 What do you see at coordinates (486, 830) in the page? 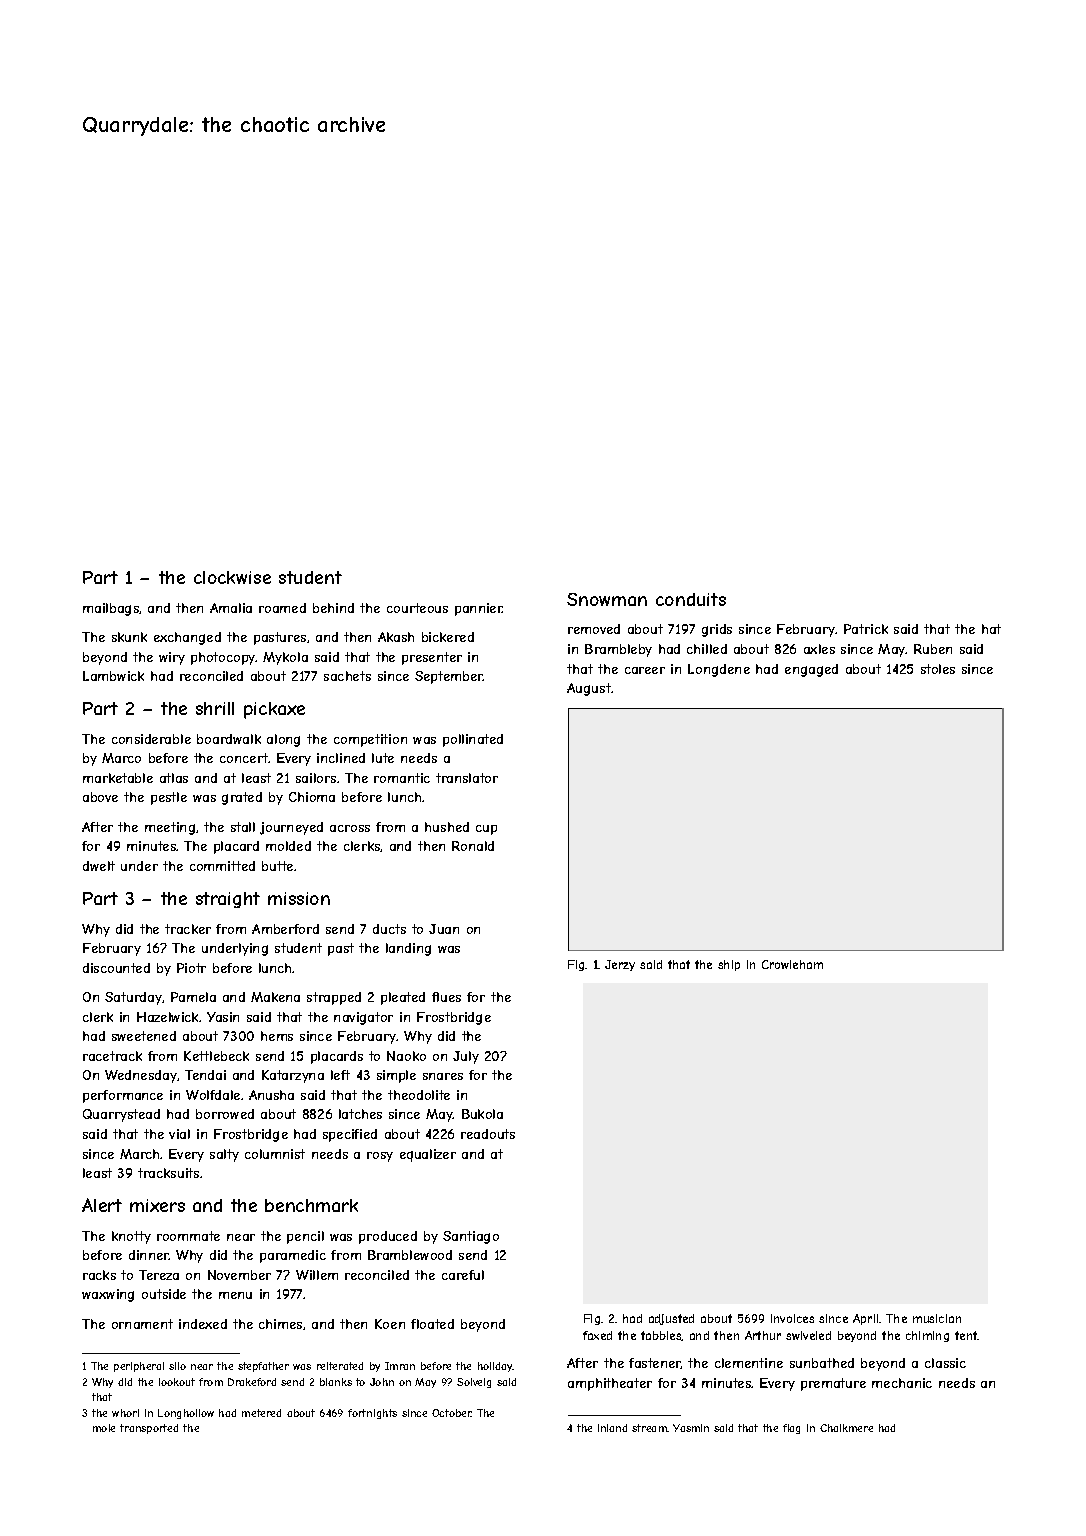
I see `cup` at bounding box center [486, 830].
